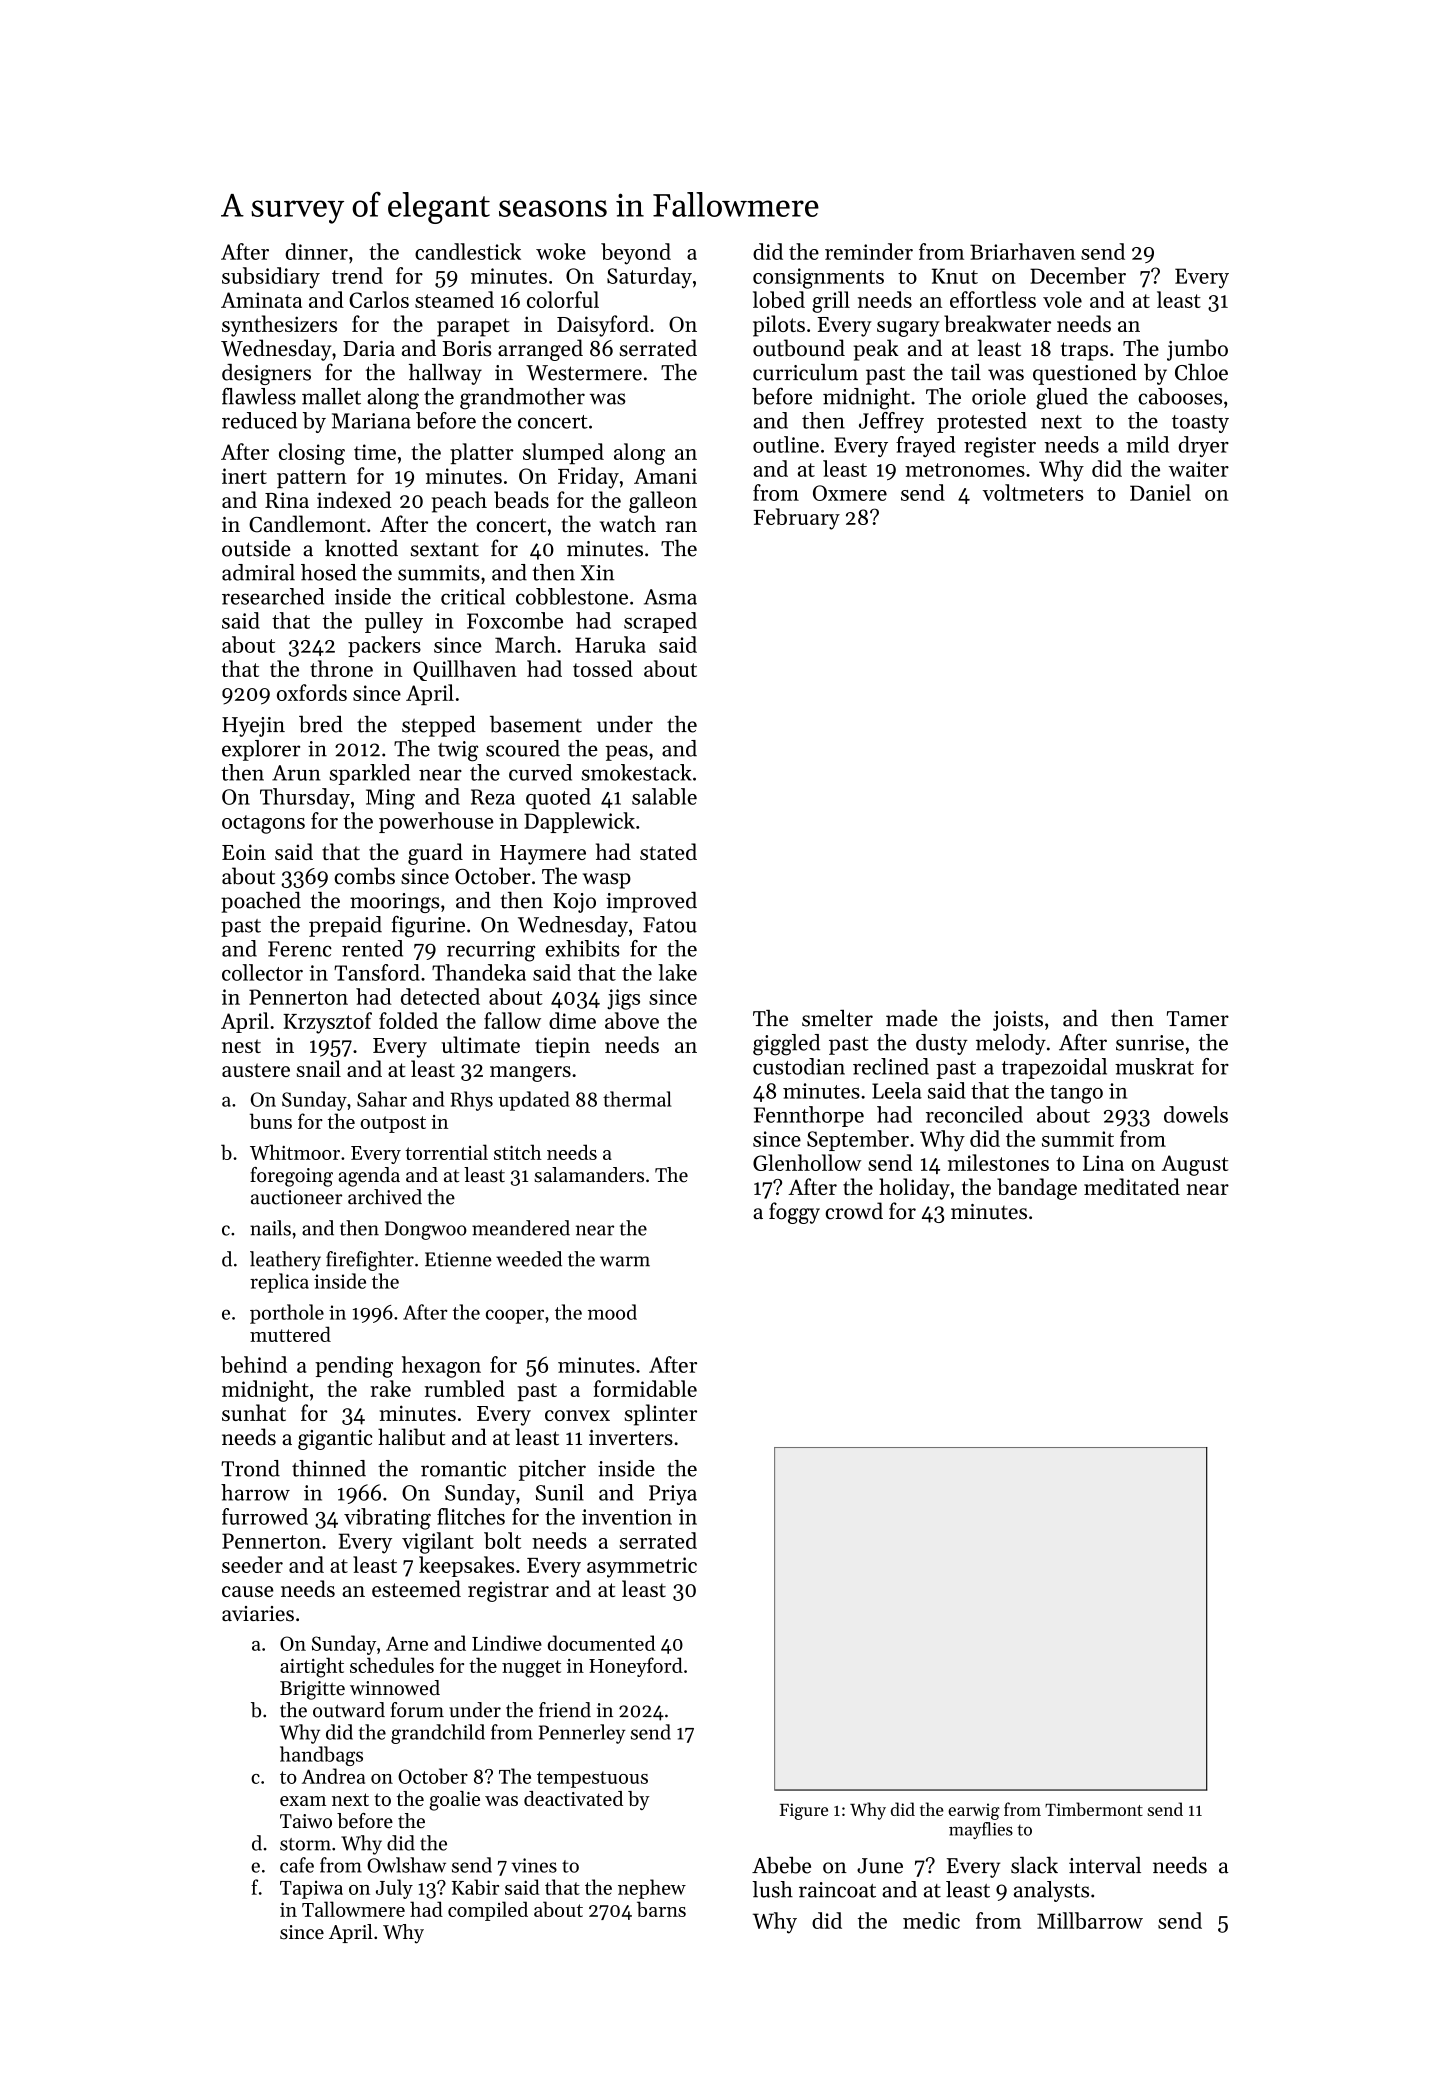  Describe the element at coordinates (507, 1643) in the screenshot. I see `Lindiwe` at that location.
